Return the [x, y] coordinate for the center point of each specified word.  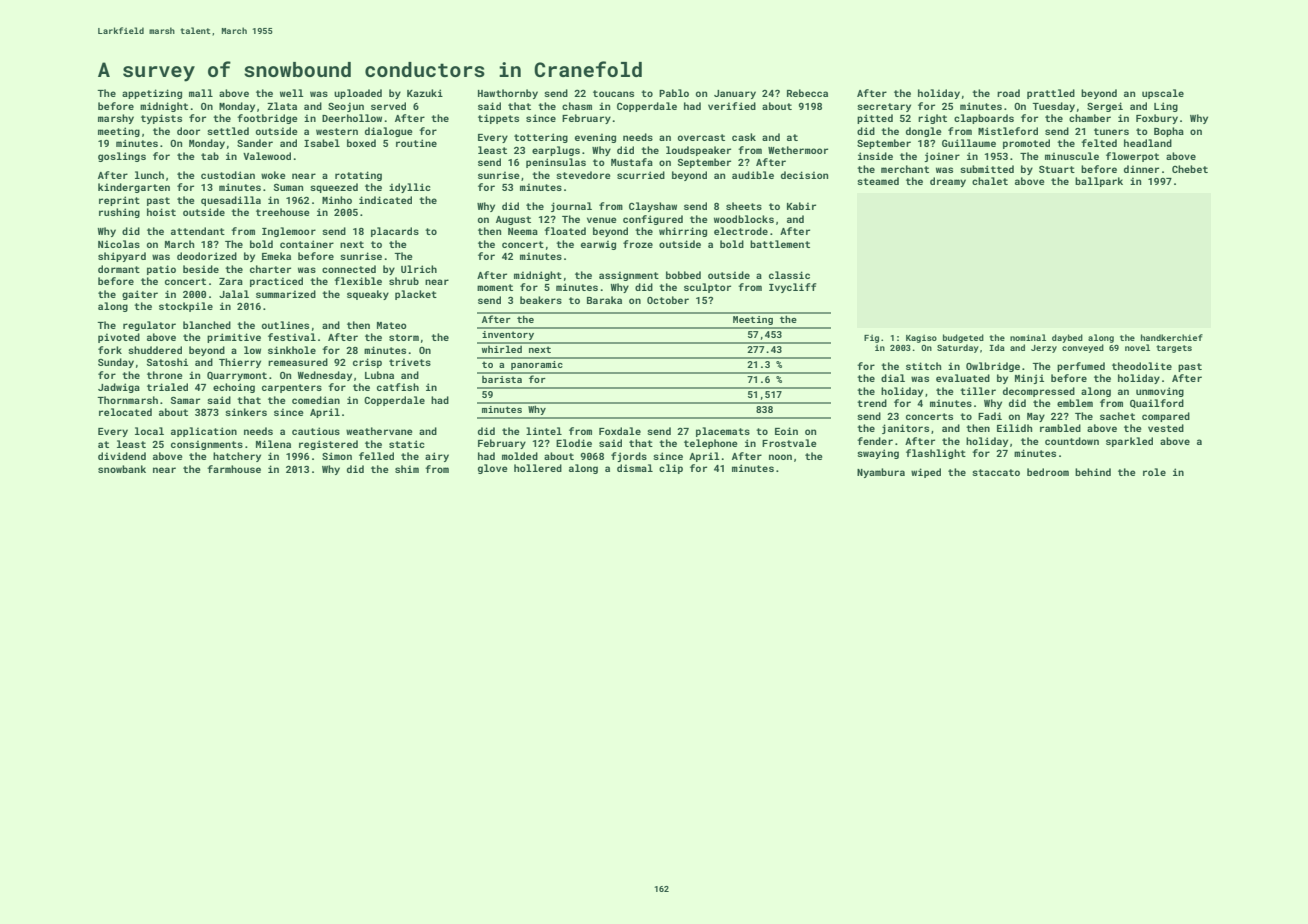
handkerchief [1172, 337]
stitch [923, 366]
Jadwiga [119, 388]
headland [1148, 143]
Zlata [282, 106]
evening [595, 138]
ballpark [1099, 182]
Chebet [1190, 169]
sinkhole [292, 350]
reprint [119, 201]
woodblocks [744, 219]
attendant [198, 231]
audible [753, 175]
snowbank [122, 469]
